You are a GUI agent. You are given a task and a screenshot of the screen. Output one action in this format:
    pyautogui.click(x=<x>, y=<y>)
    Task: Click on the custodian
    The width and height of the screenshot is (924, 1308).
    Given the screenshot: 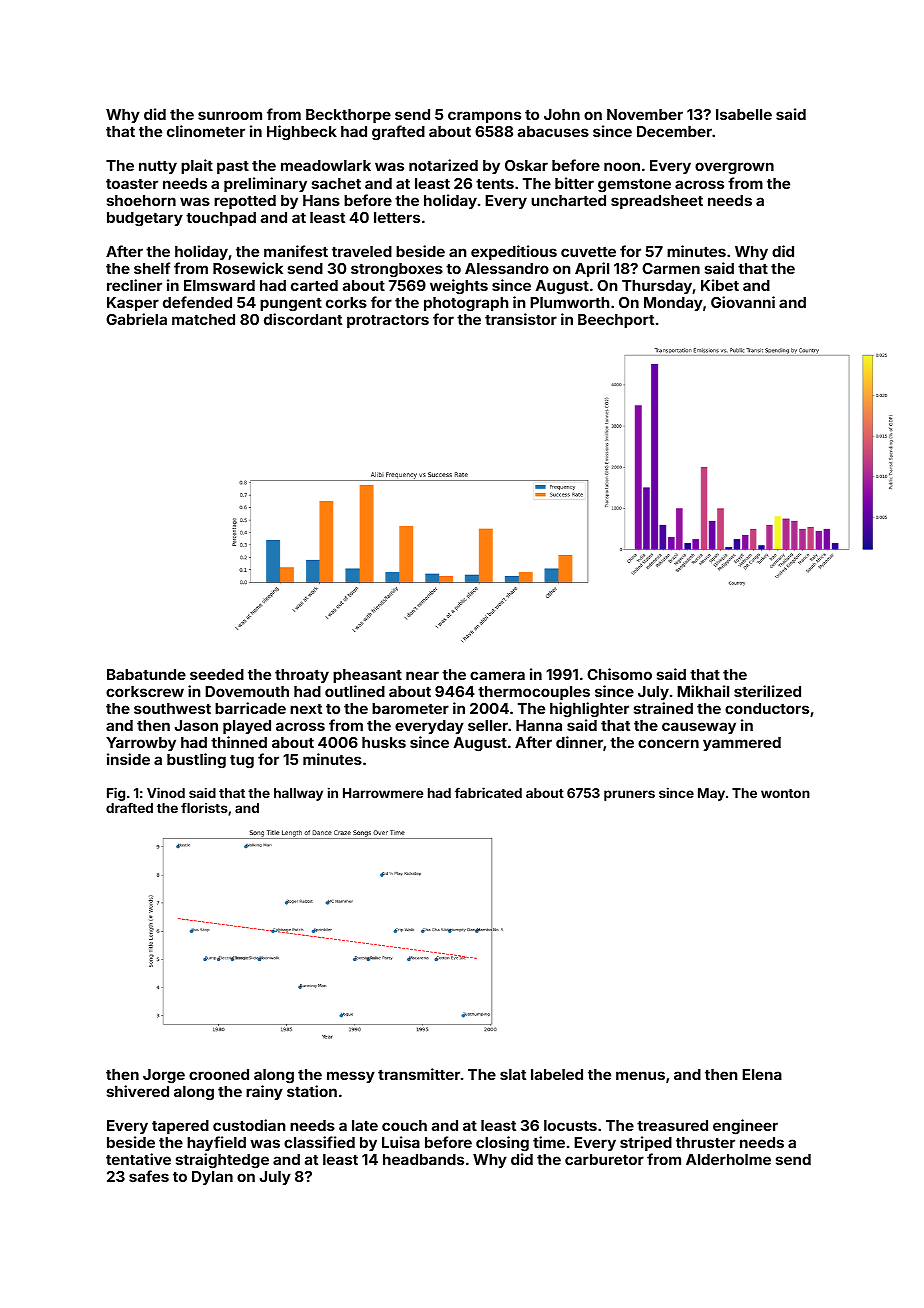 What is the action you would take?
    pyautogui.click(x=249, y=1125)
